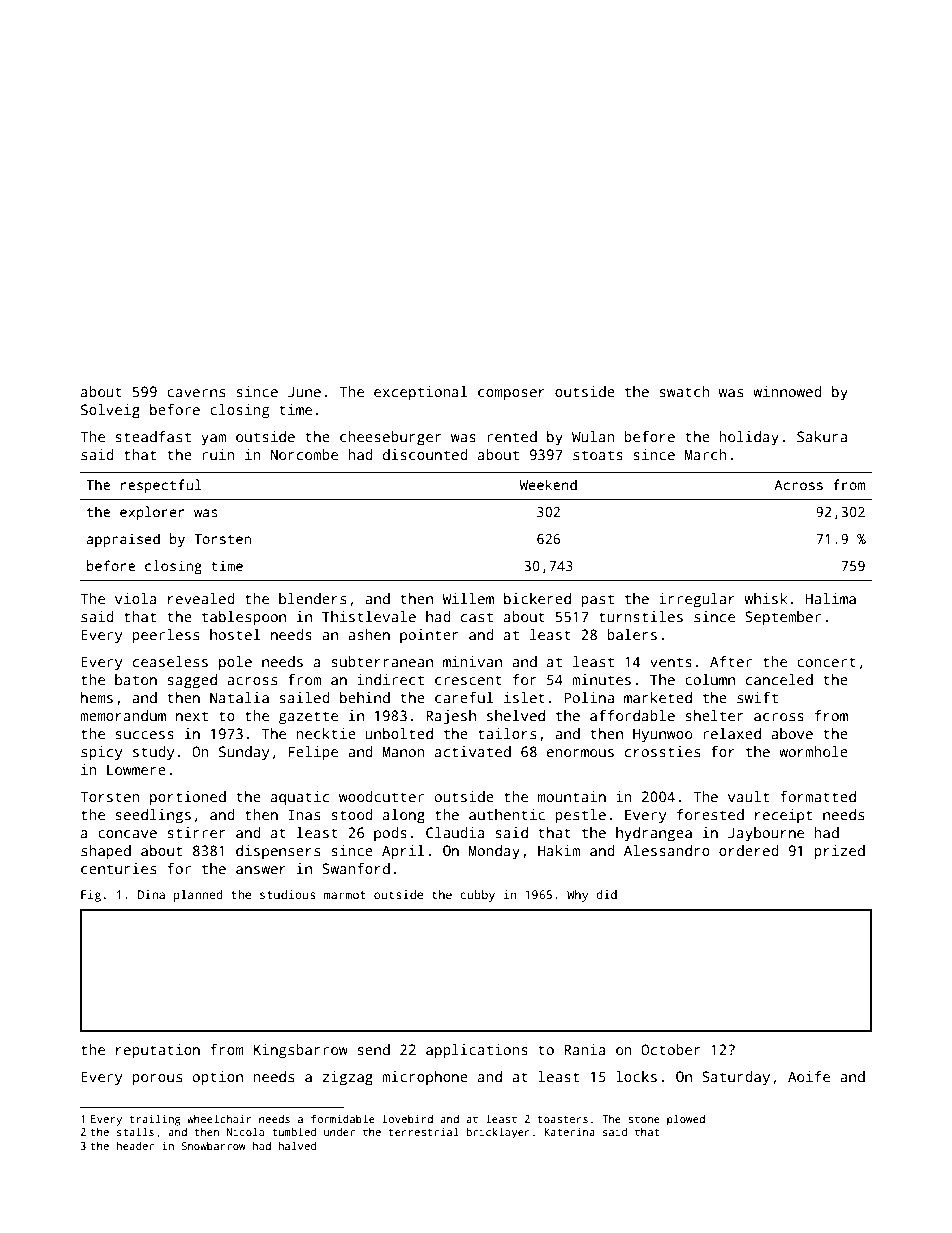 The width and height of the page is (952, 1233). Describe the element at coordinates (809, 1076) in the page. I see `Aoife` at that location.
